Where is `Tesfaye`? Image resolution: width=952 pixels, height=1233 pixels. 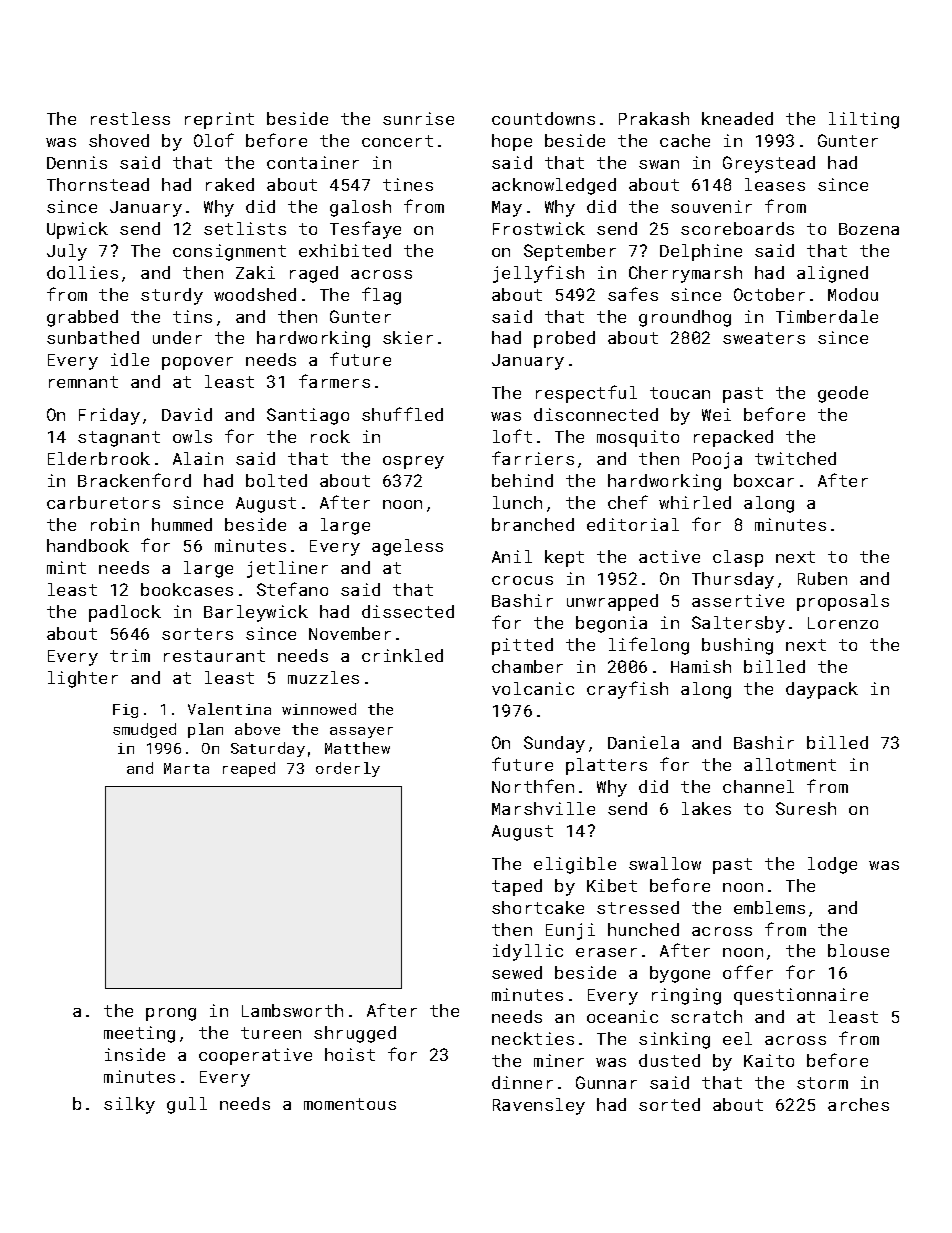 Tesfaye is located at coordinates (365, 230).
